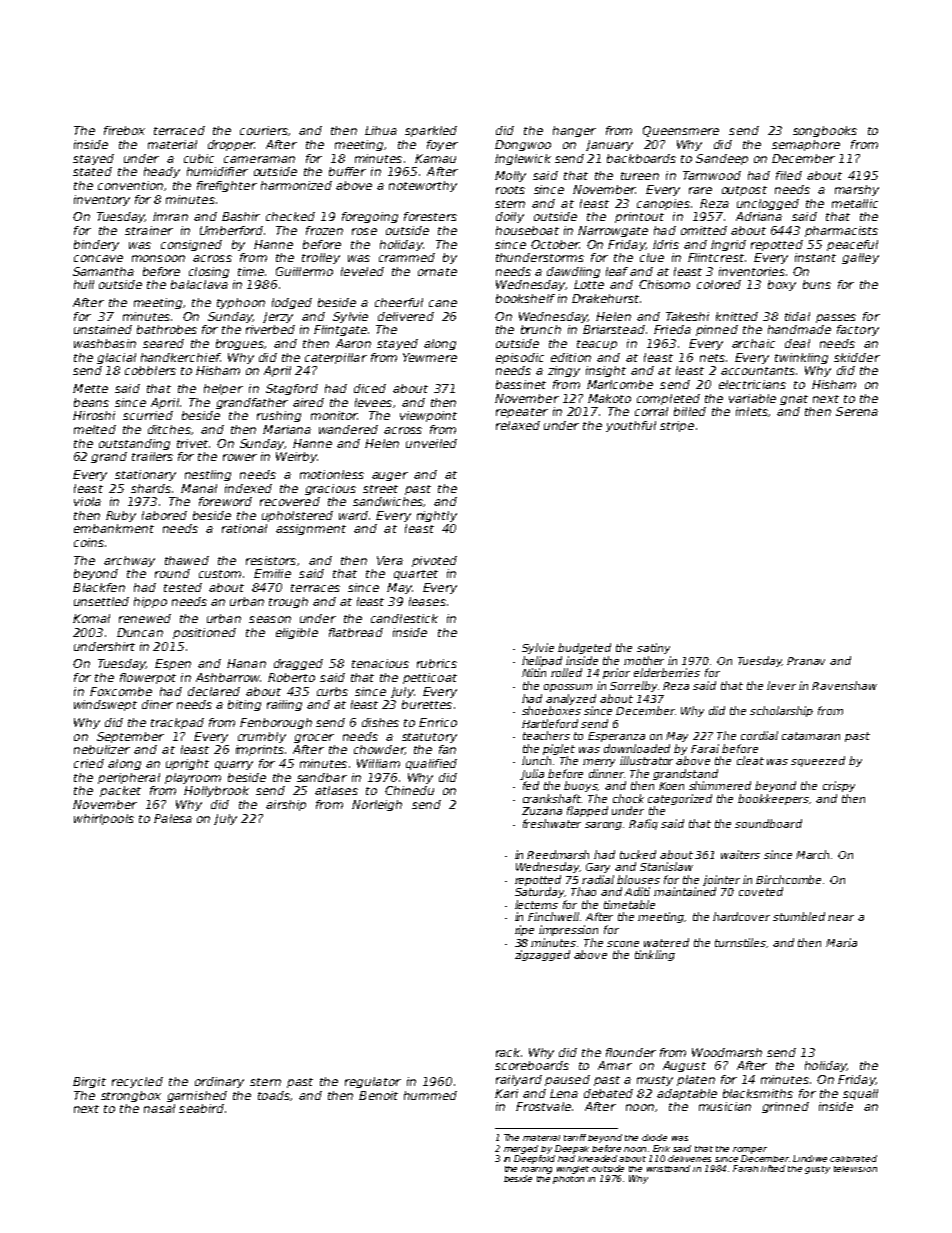 This page has height=1233, width=952. Describe the element at coordinates (104, 819) in the page. I see `whirlpools` at that location.
